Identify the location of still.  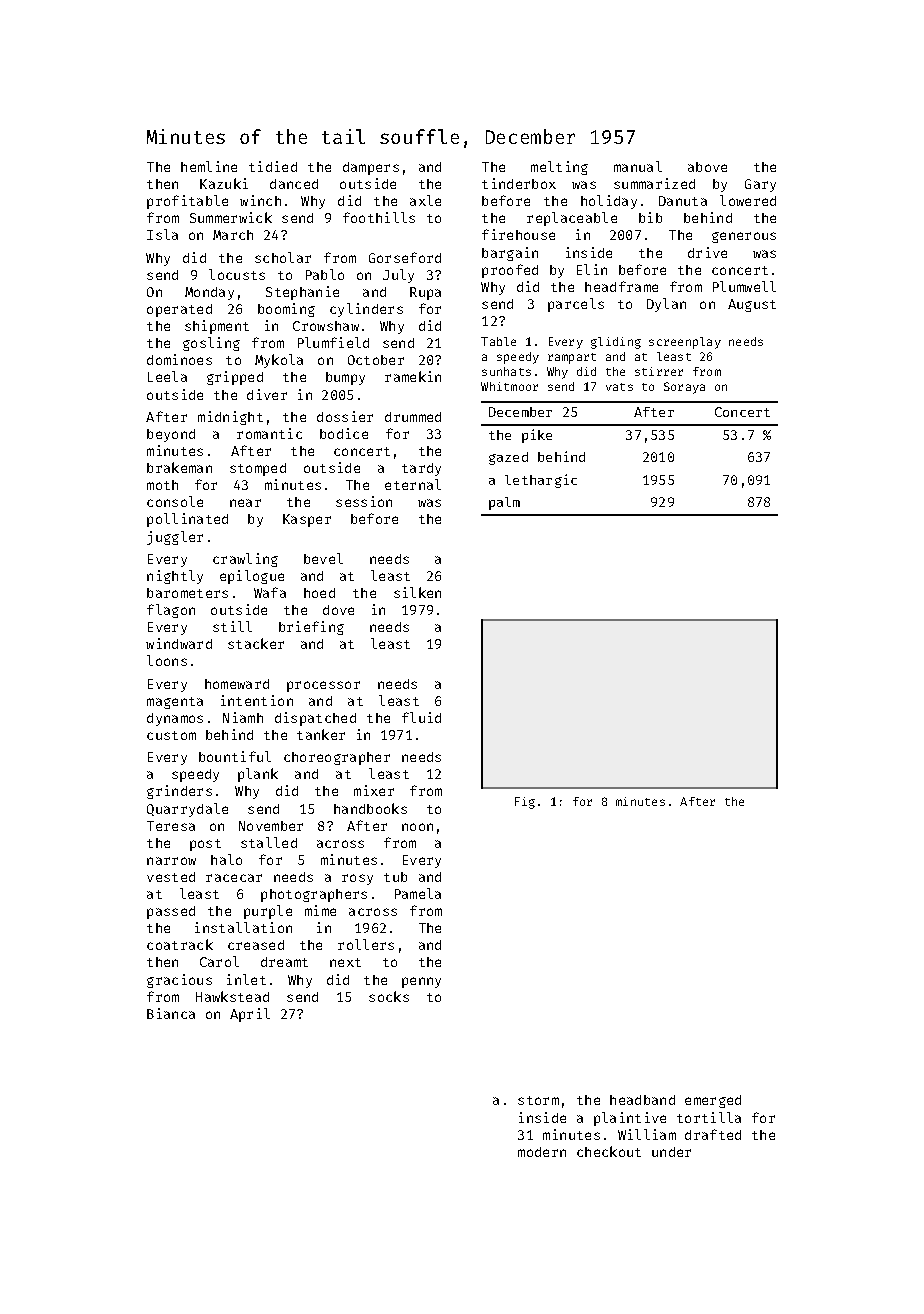
(232, 626).
